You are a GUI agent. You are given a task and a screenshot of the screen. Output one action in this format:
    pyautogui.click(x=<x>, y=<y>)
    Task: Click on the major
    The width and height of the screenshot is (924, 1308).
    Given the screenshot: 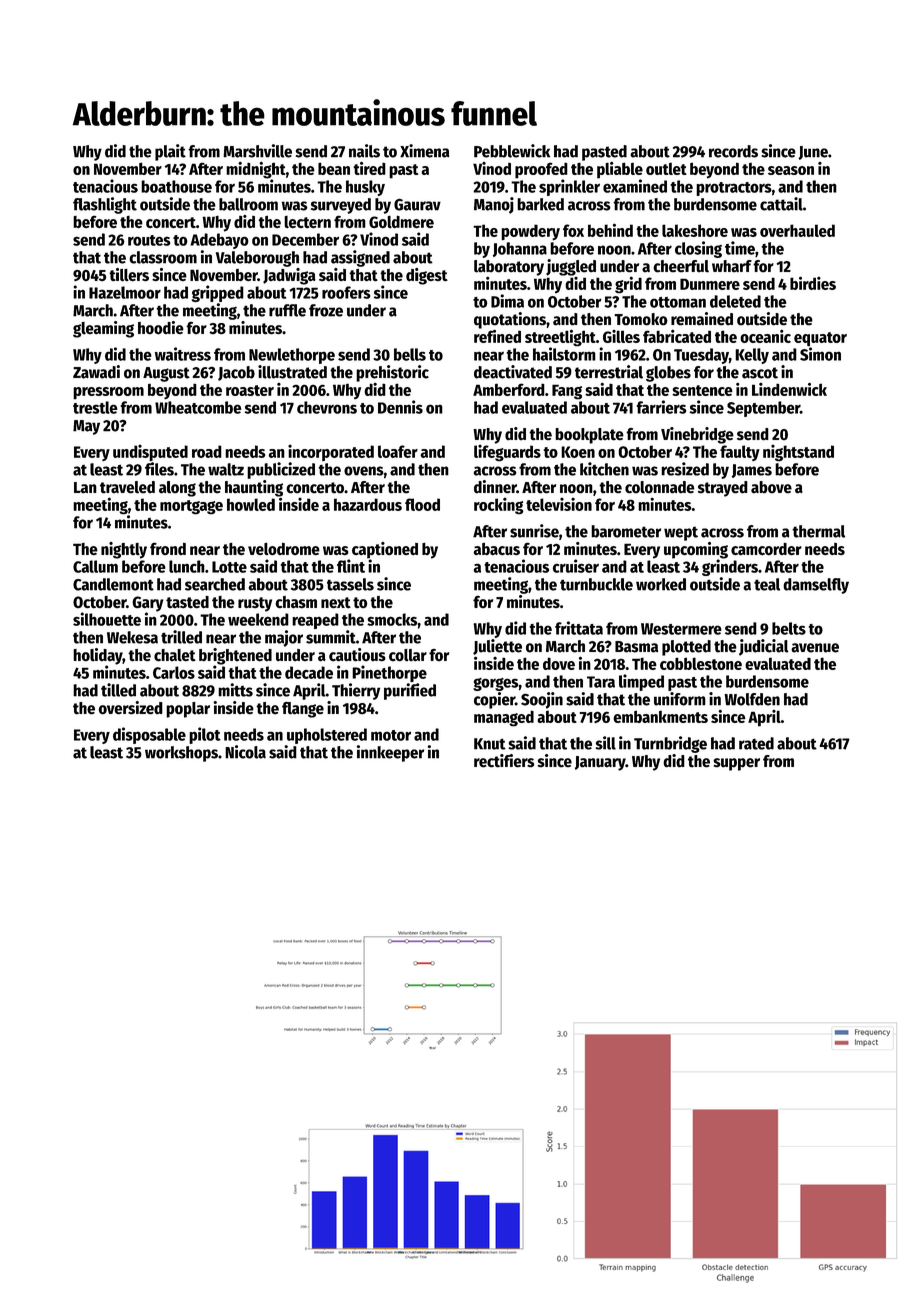 What is the action you would take?
    pyautogui.click(x=284, y=638)
